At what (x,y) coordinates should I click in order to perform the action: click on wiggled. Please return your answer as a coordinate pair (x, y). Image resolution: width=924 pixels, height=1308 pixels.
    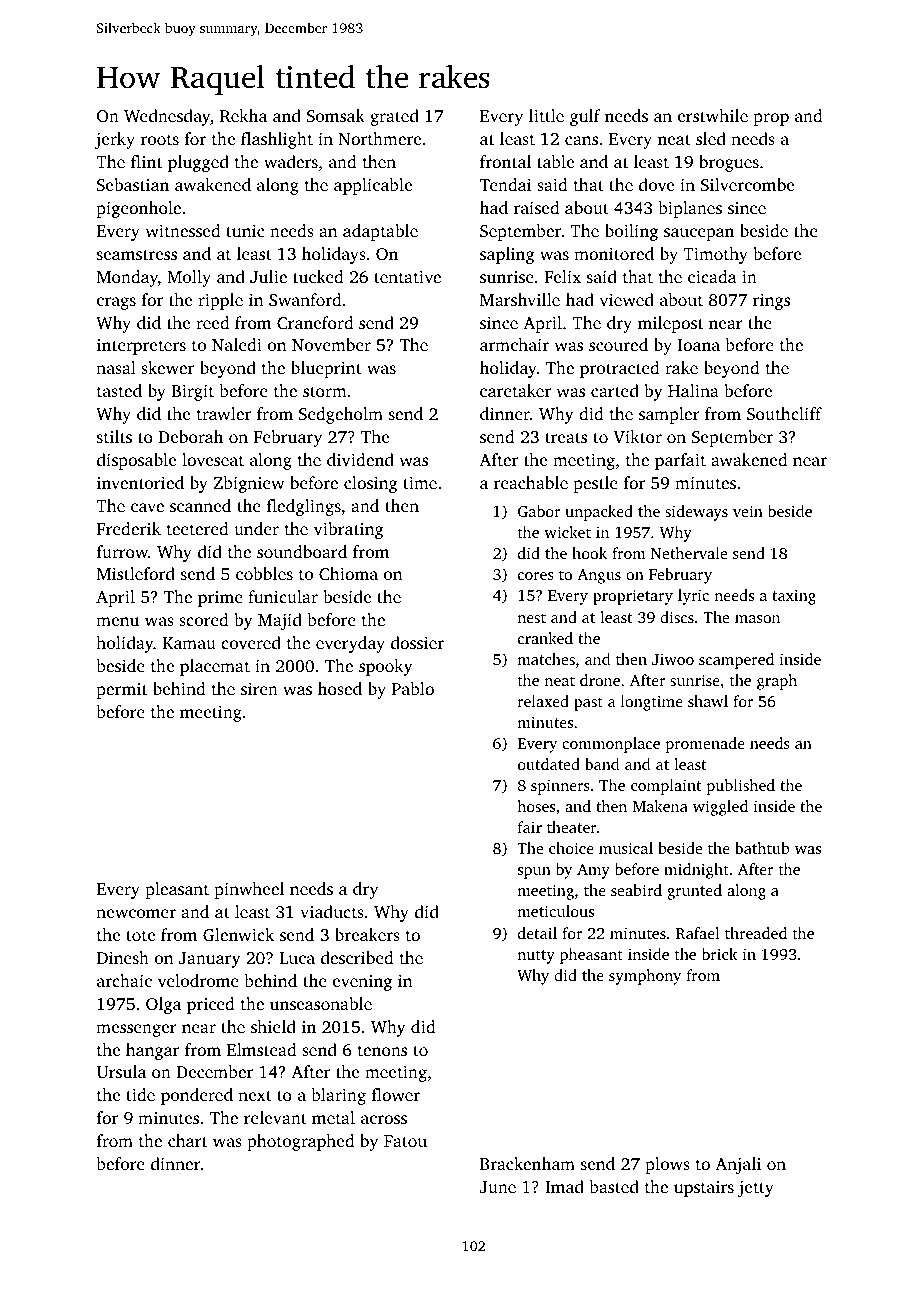
    Looking at the image, I should click on (720, 808).
